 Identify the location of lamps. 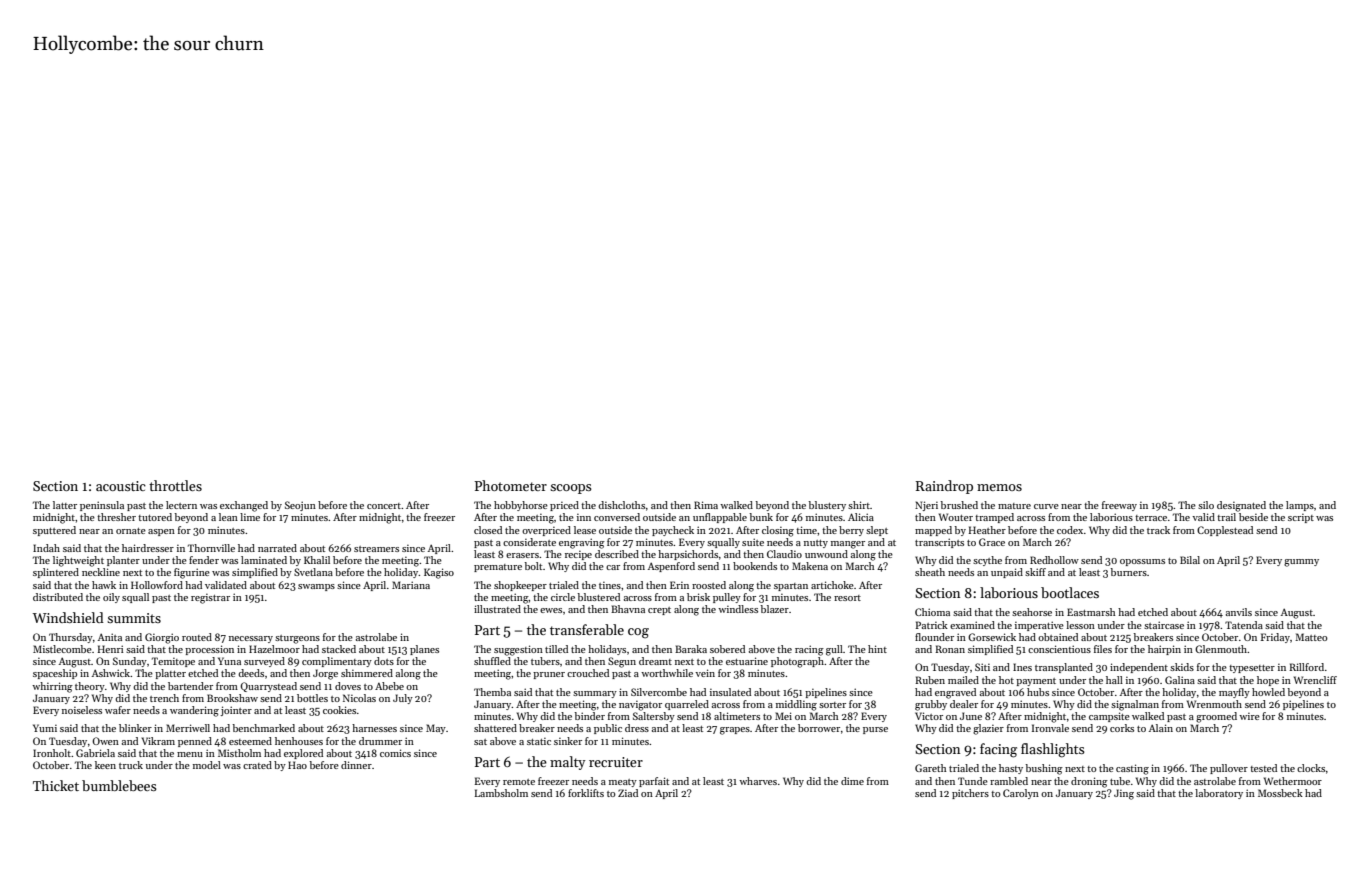
(1300, 506).
